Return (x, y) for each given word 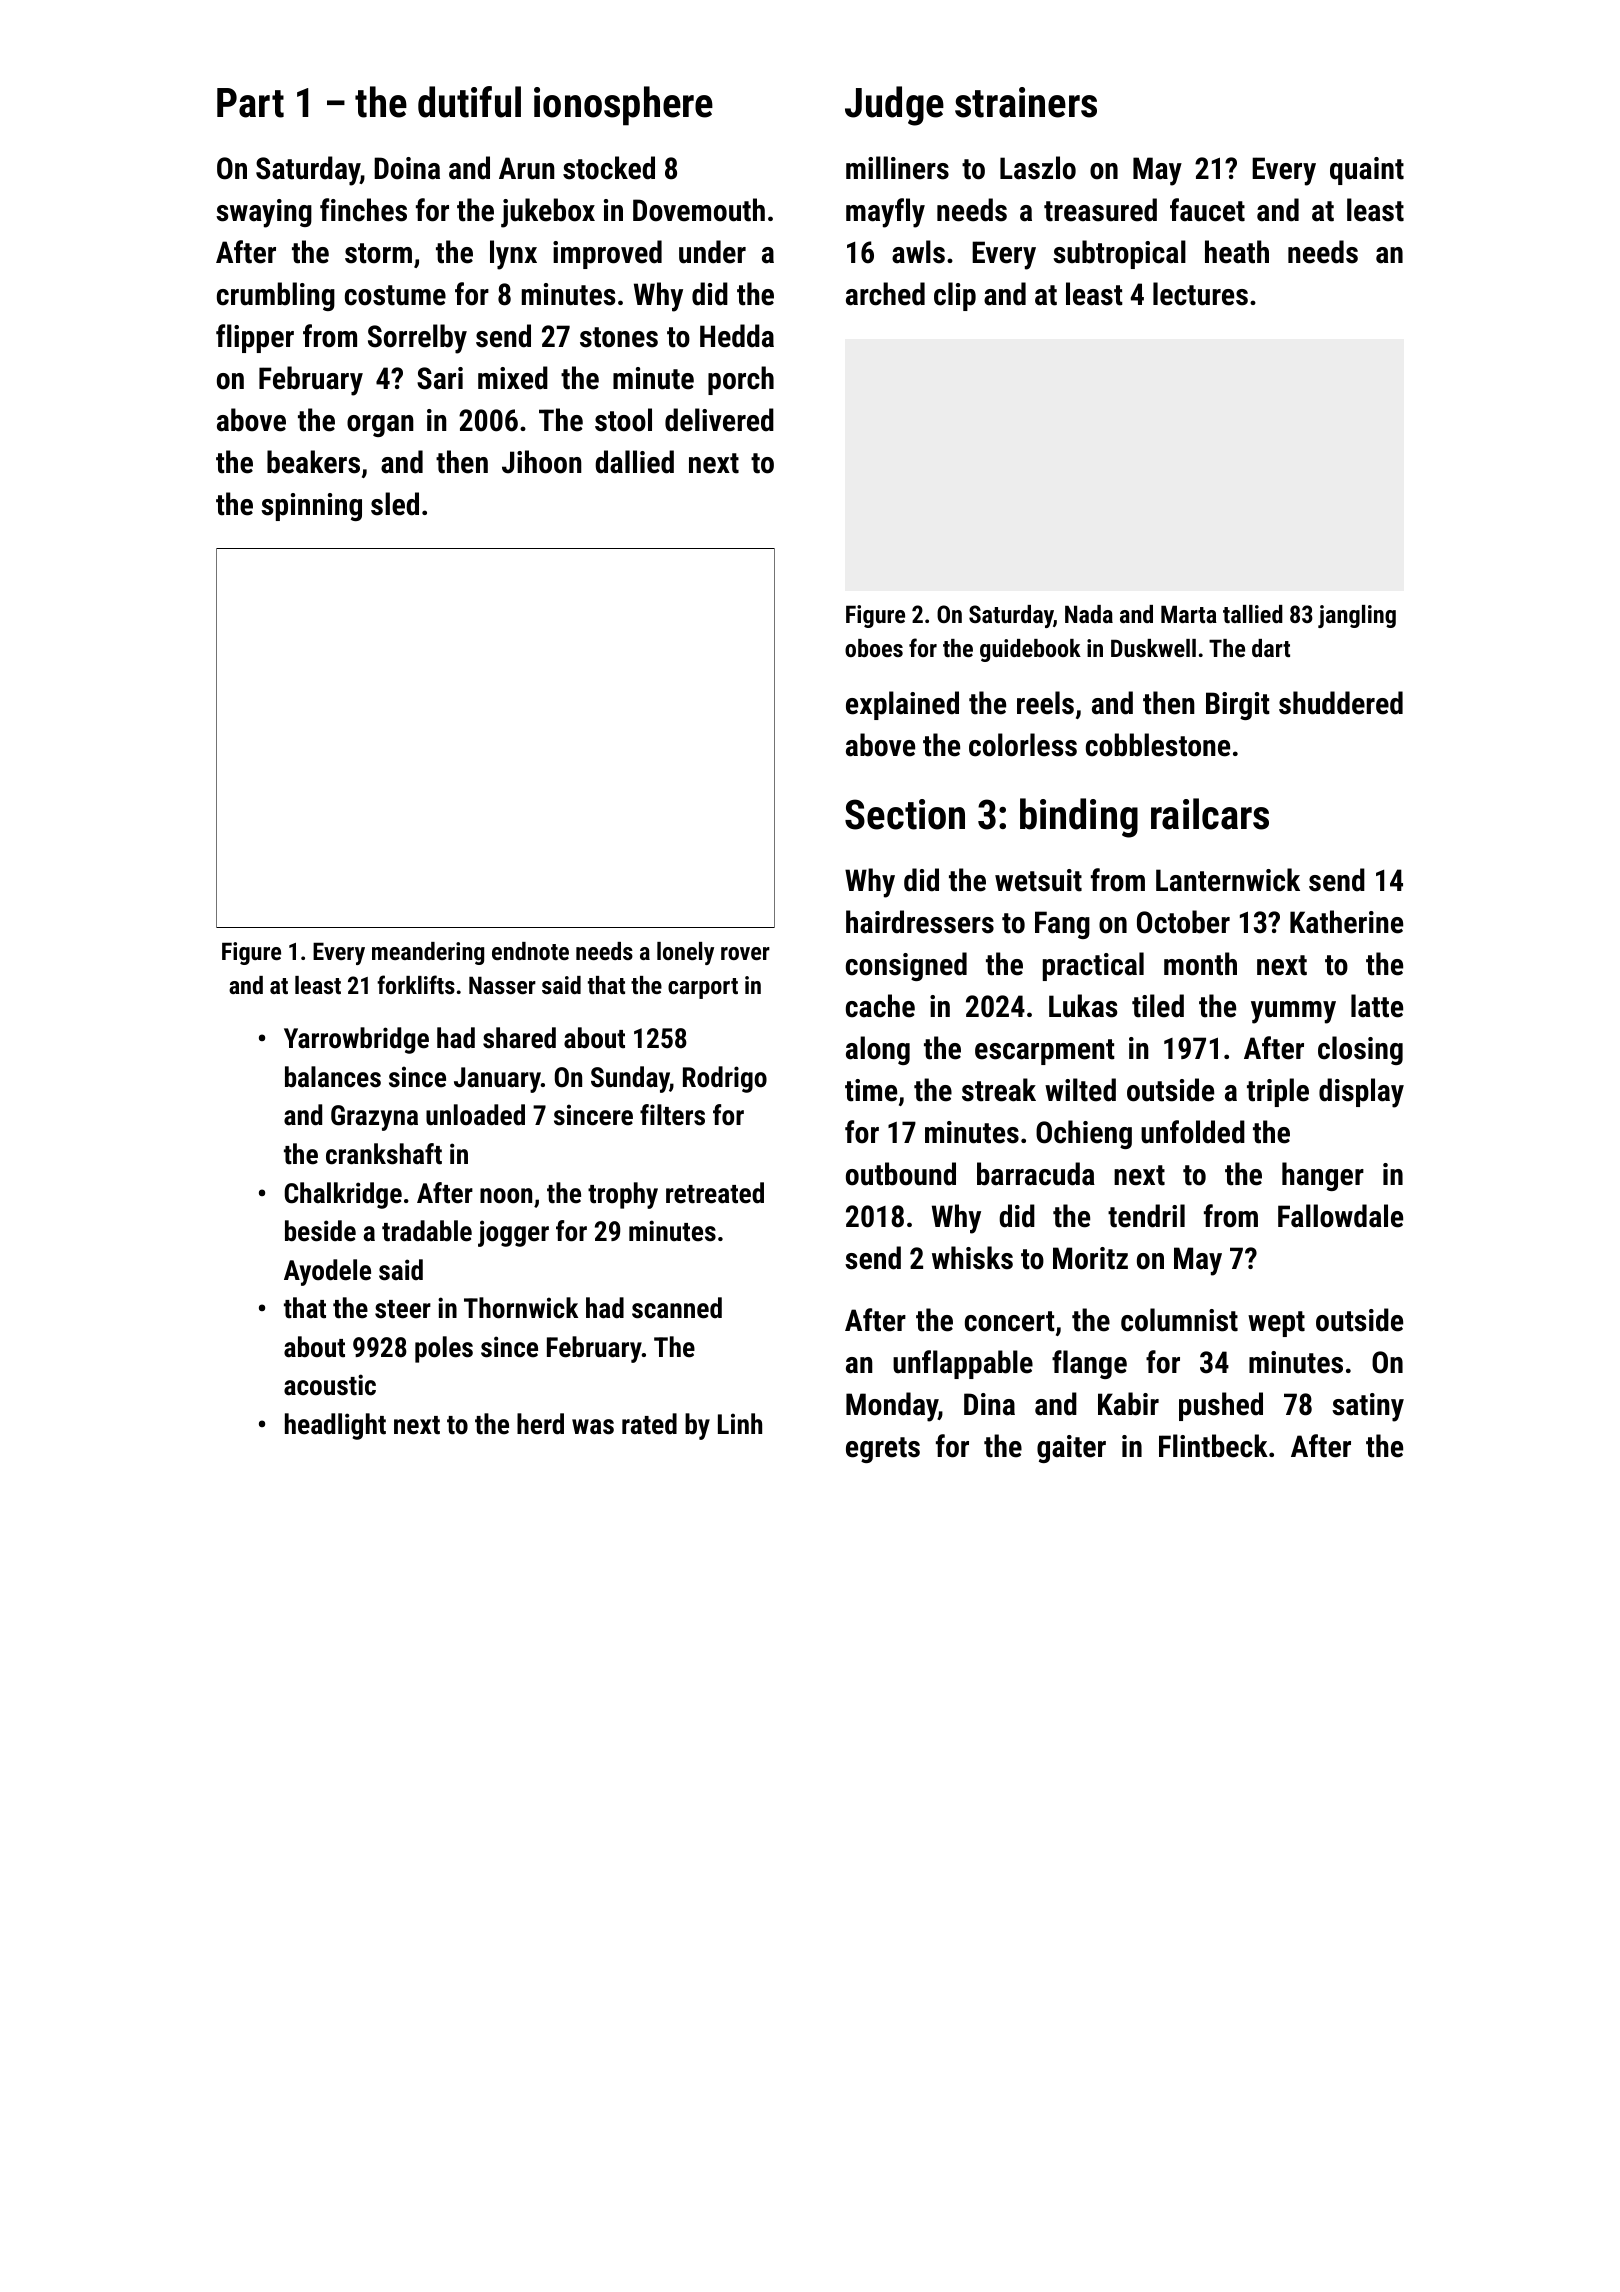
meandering (428, 953)
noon (506, 1196)
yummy (1293, 1012)
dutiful (469, 102)
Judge (894, 106)
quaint (1367, 171)
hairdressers (920, 922)
